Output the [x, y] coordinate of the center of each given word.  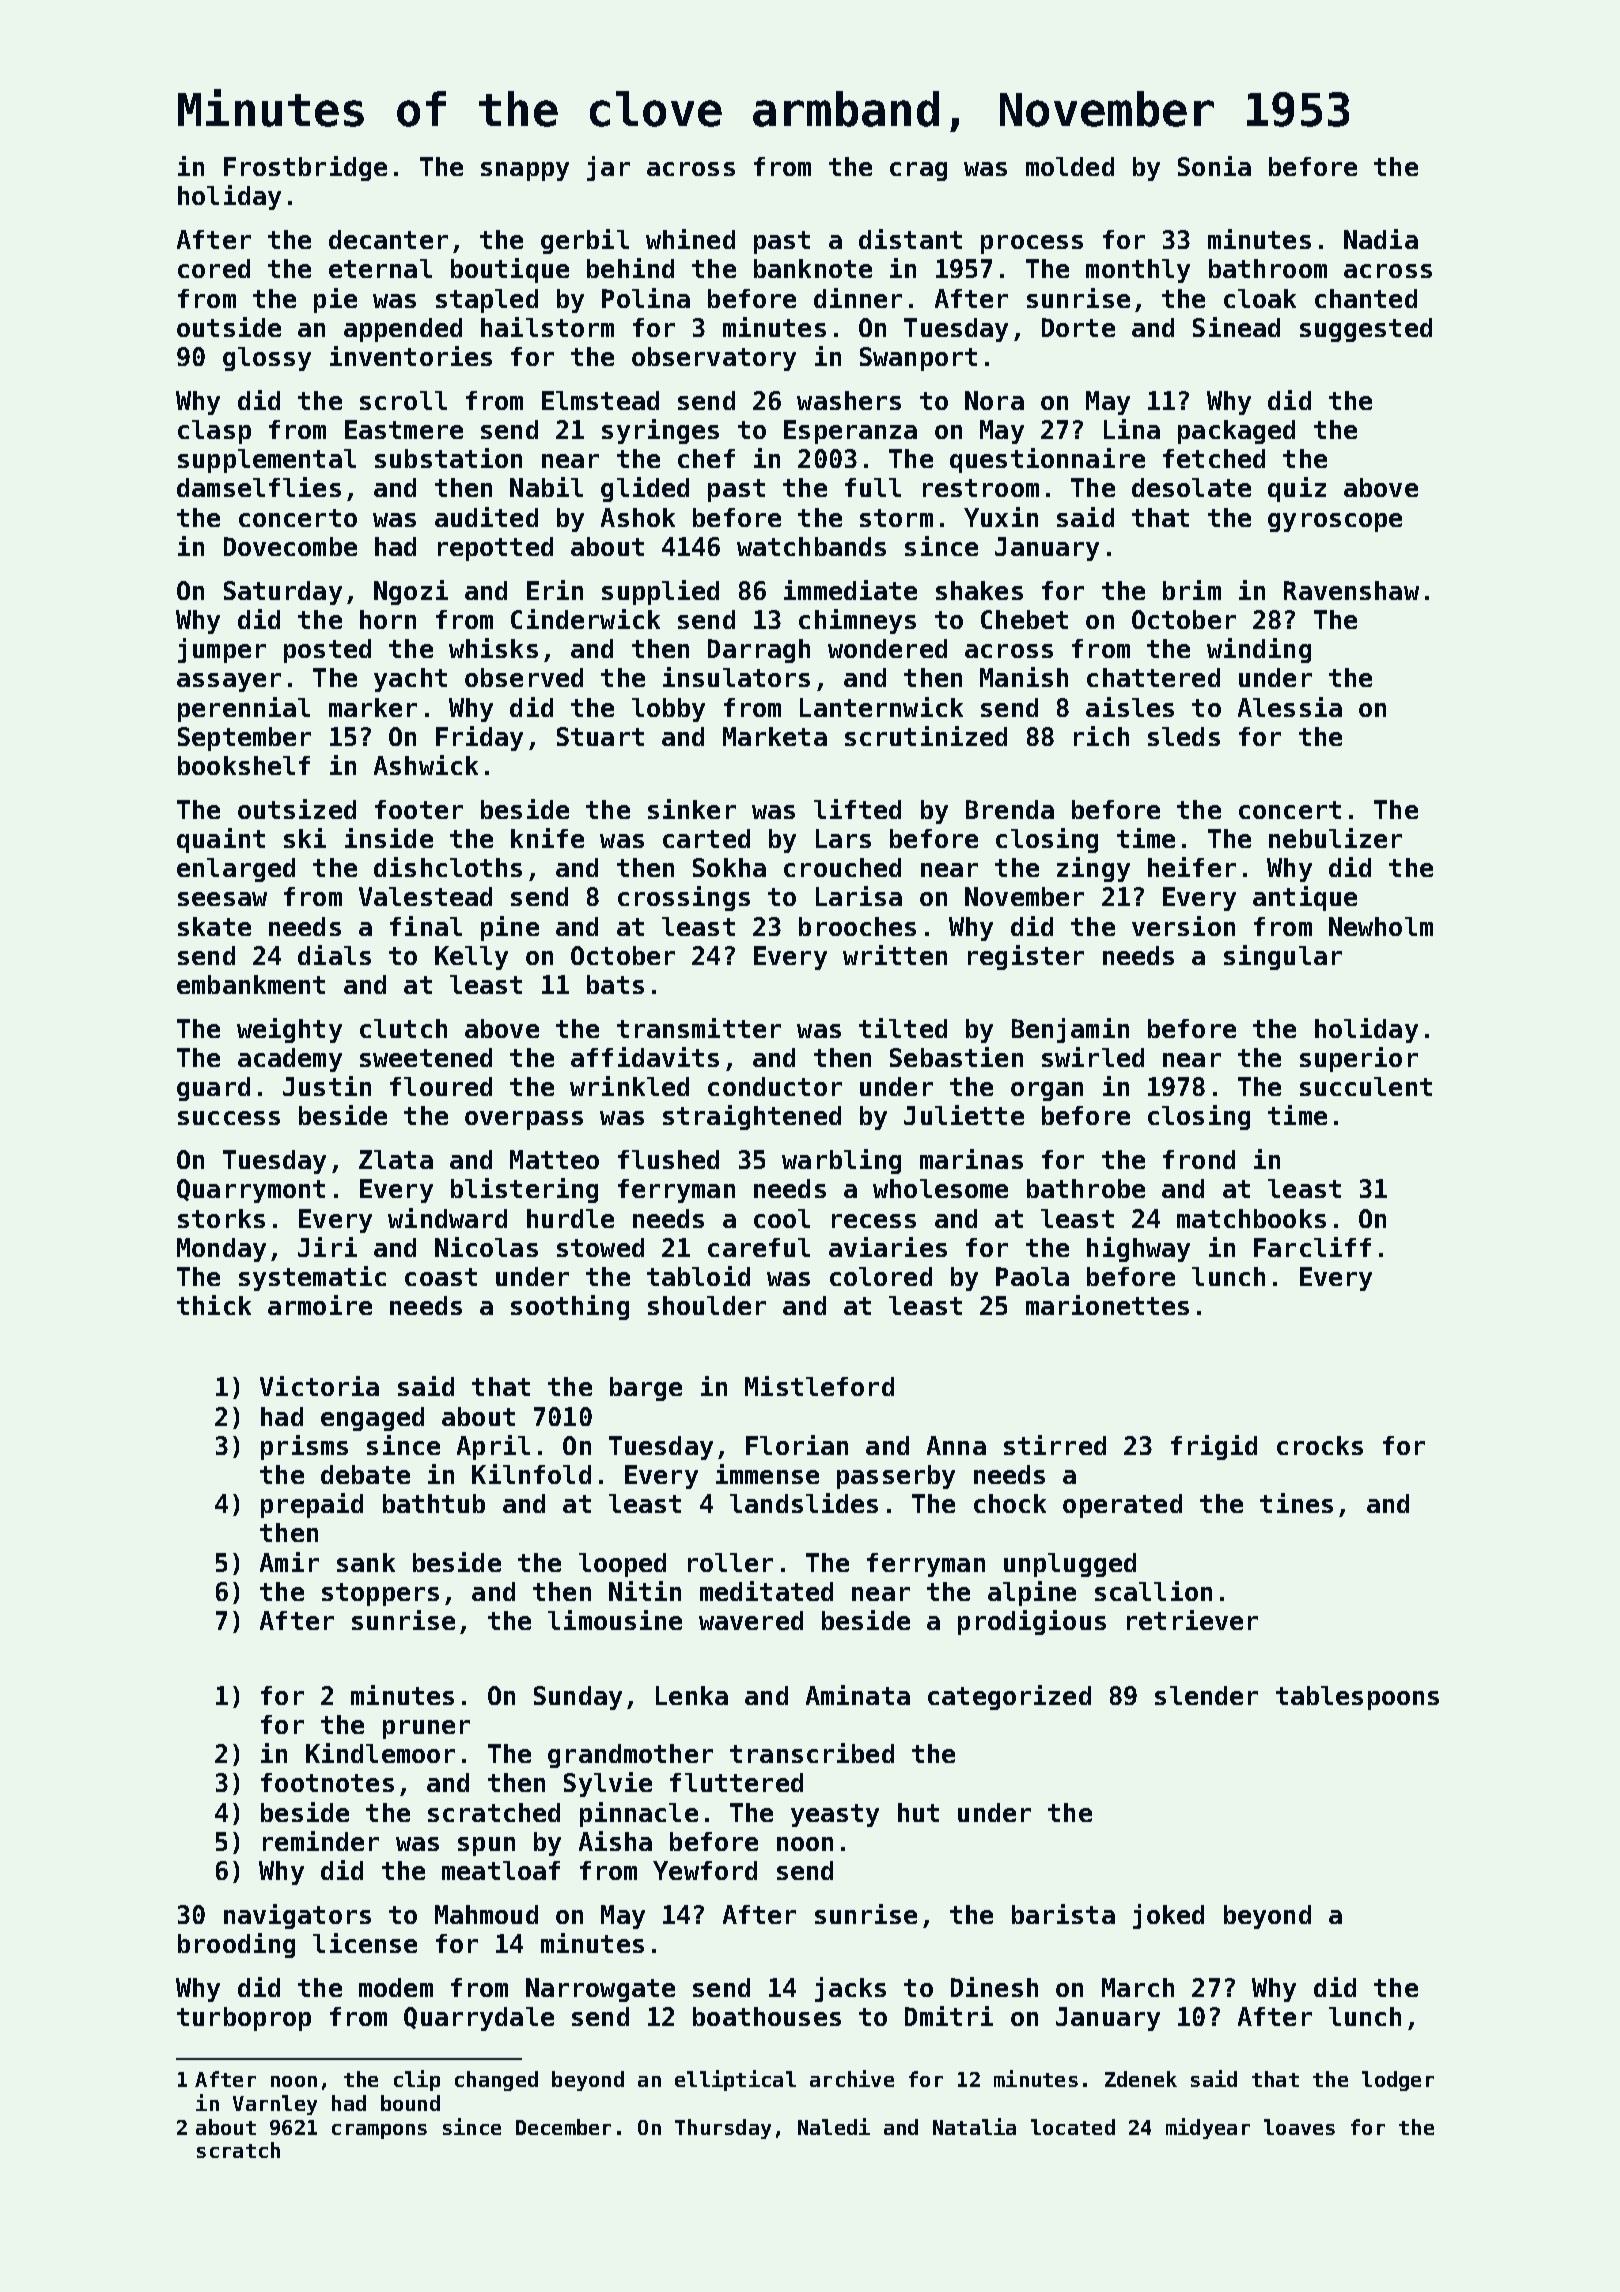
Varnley [275, 2105]
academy [290, 1060]
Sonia [1214, 166]
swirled [1093, 1057]
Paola [1032, 1276]
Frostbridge [305, 168]
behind [630, 268]
